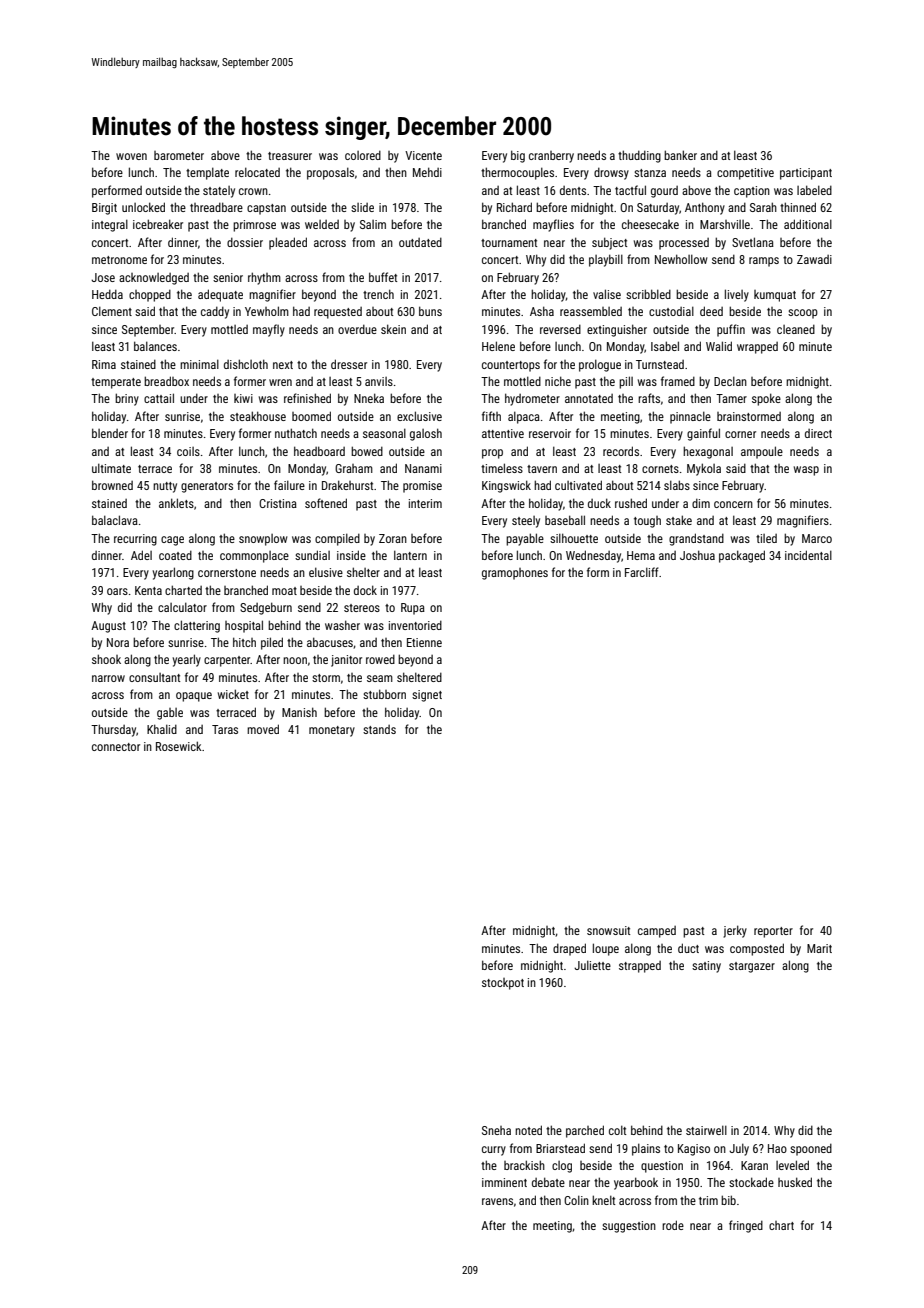 This screenshot has width=924, height=1308. What do you see at coordinates (497, 1201) in the screenshot?
I see `ravens` at bounding box center [497, 1201].
